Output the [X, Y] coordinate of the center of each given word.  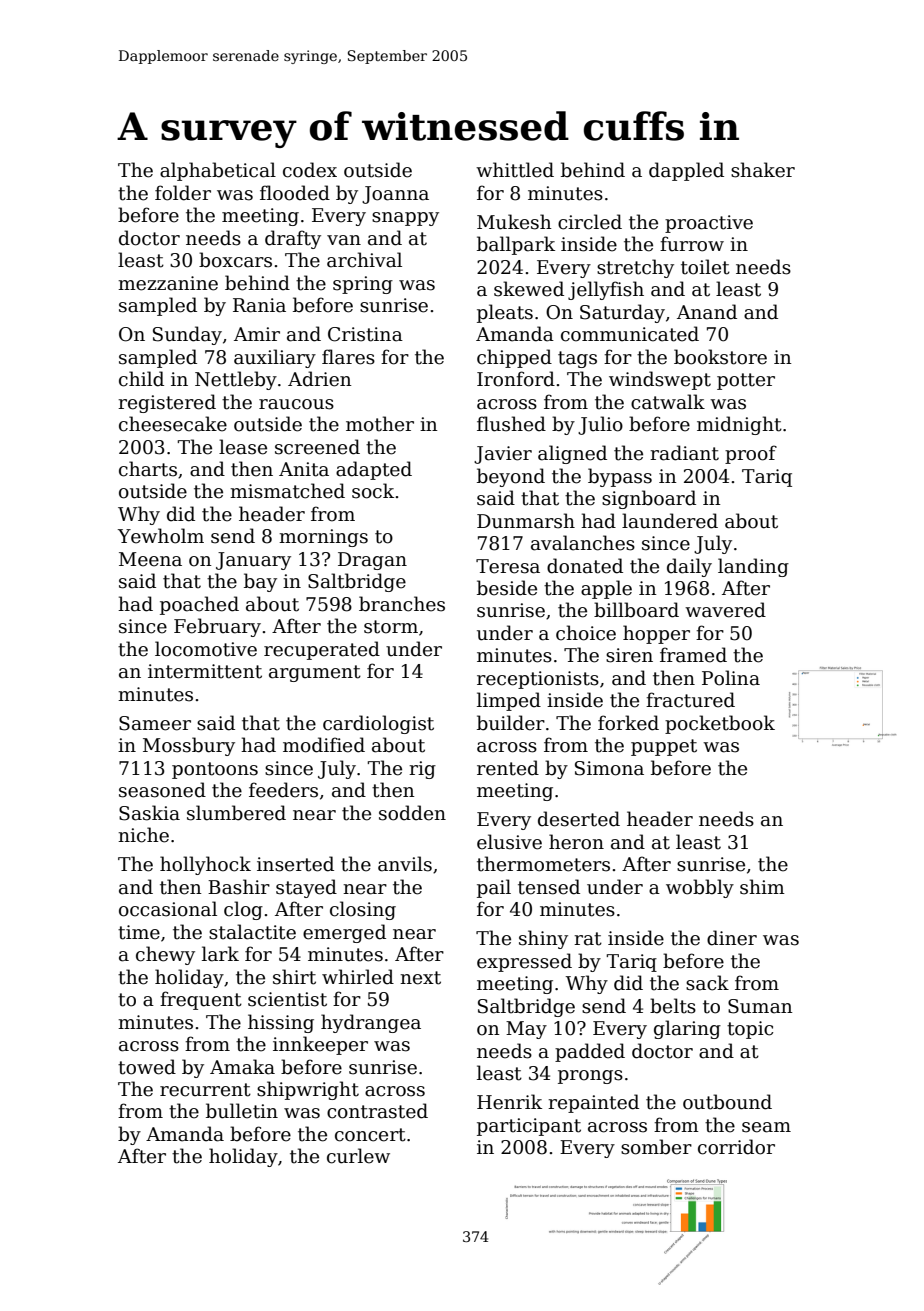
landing [753, 567]
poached [199, 605]
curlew [358, 1156]
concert [370, 1135]
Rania [259, 305]
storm [391, 627]
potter [746, 381]
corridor [736, 1147]
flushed [511, 424]
